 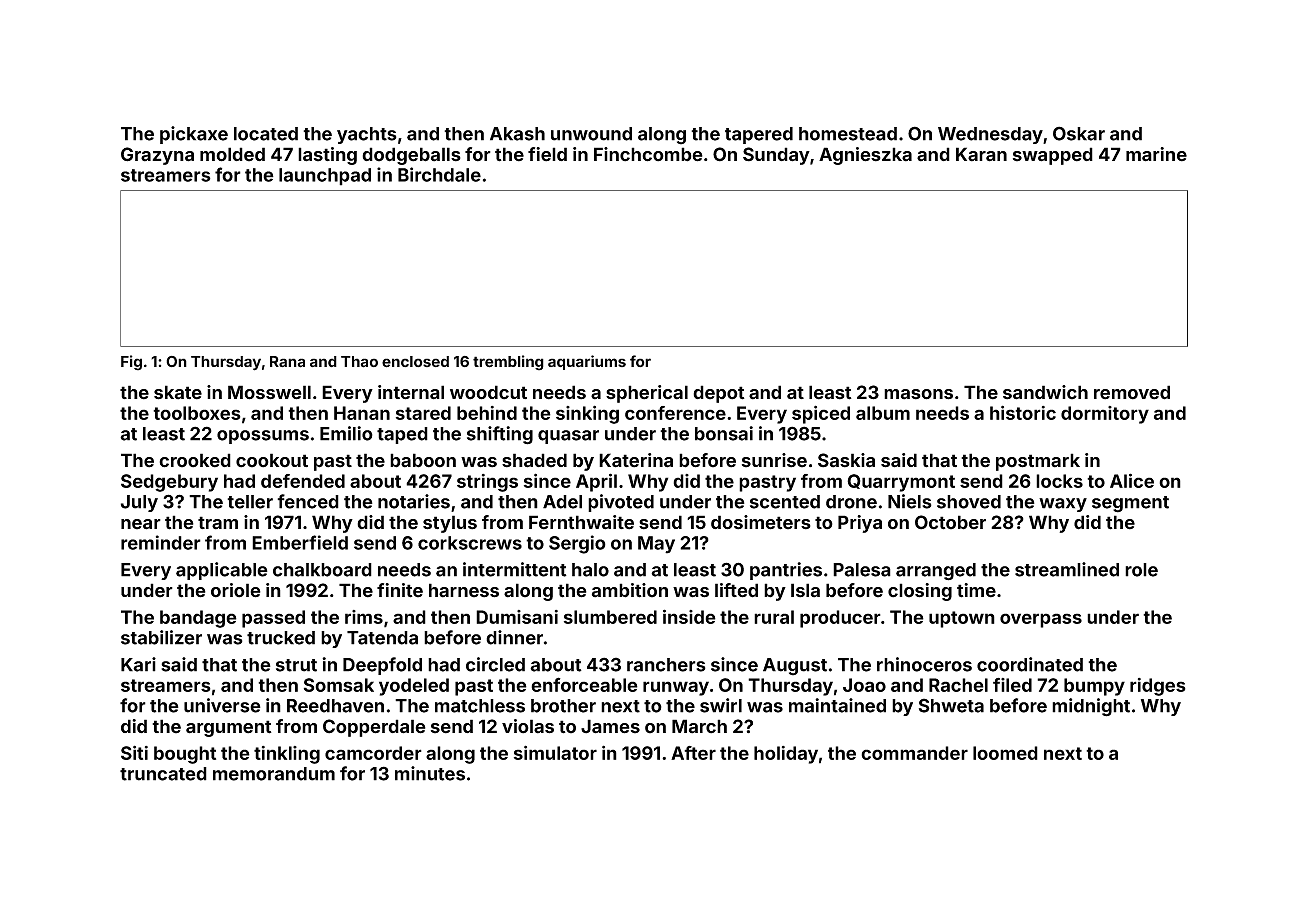 I want to click on Fig, so click(x=131, y=363).
